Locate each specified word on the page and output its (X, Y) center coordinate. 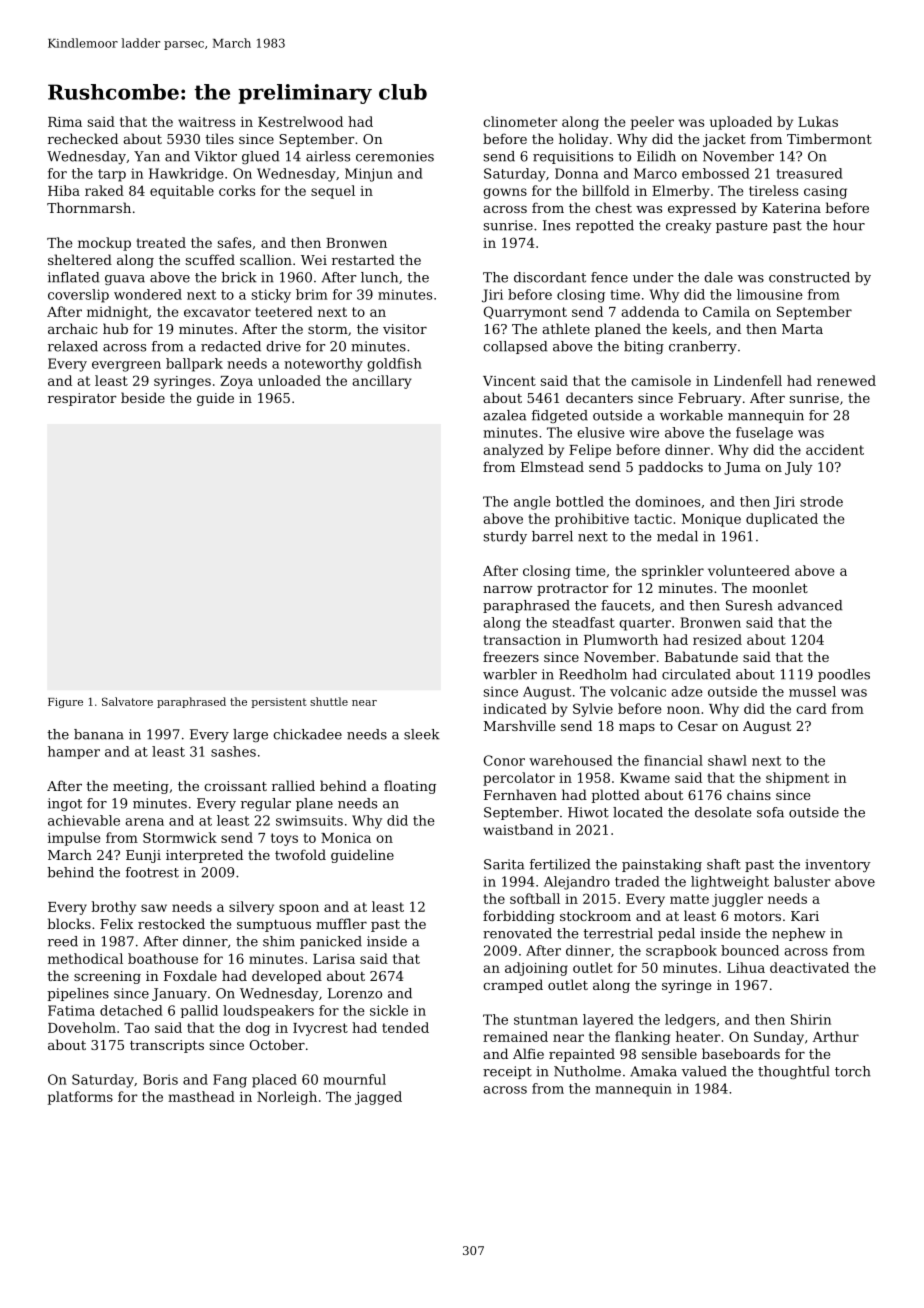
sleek (422, 734)
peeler (652, 123)
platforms (80, 1098)
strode (821, 501)
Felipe (590, 451)
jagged (378, 1098)
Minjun (369, 175)
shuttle (329, 701)
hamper (74, 752)
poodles (844, 675)
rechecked (83, 138)
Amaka (653, 1071)
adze (687, 691)
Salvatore (127, 701)
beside (143, 397)
